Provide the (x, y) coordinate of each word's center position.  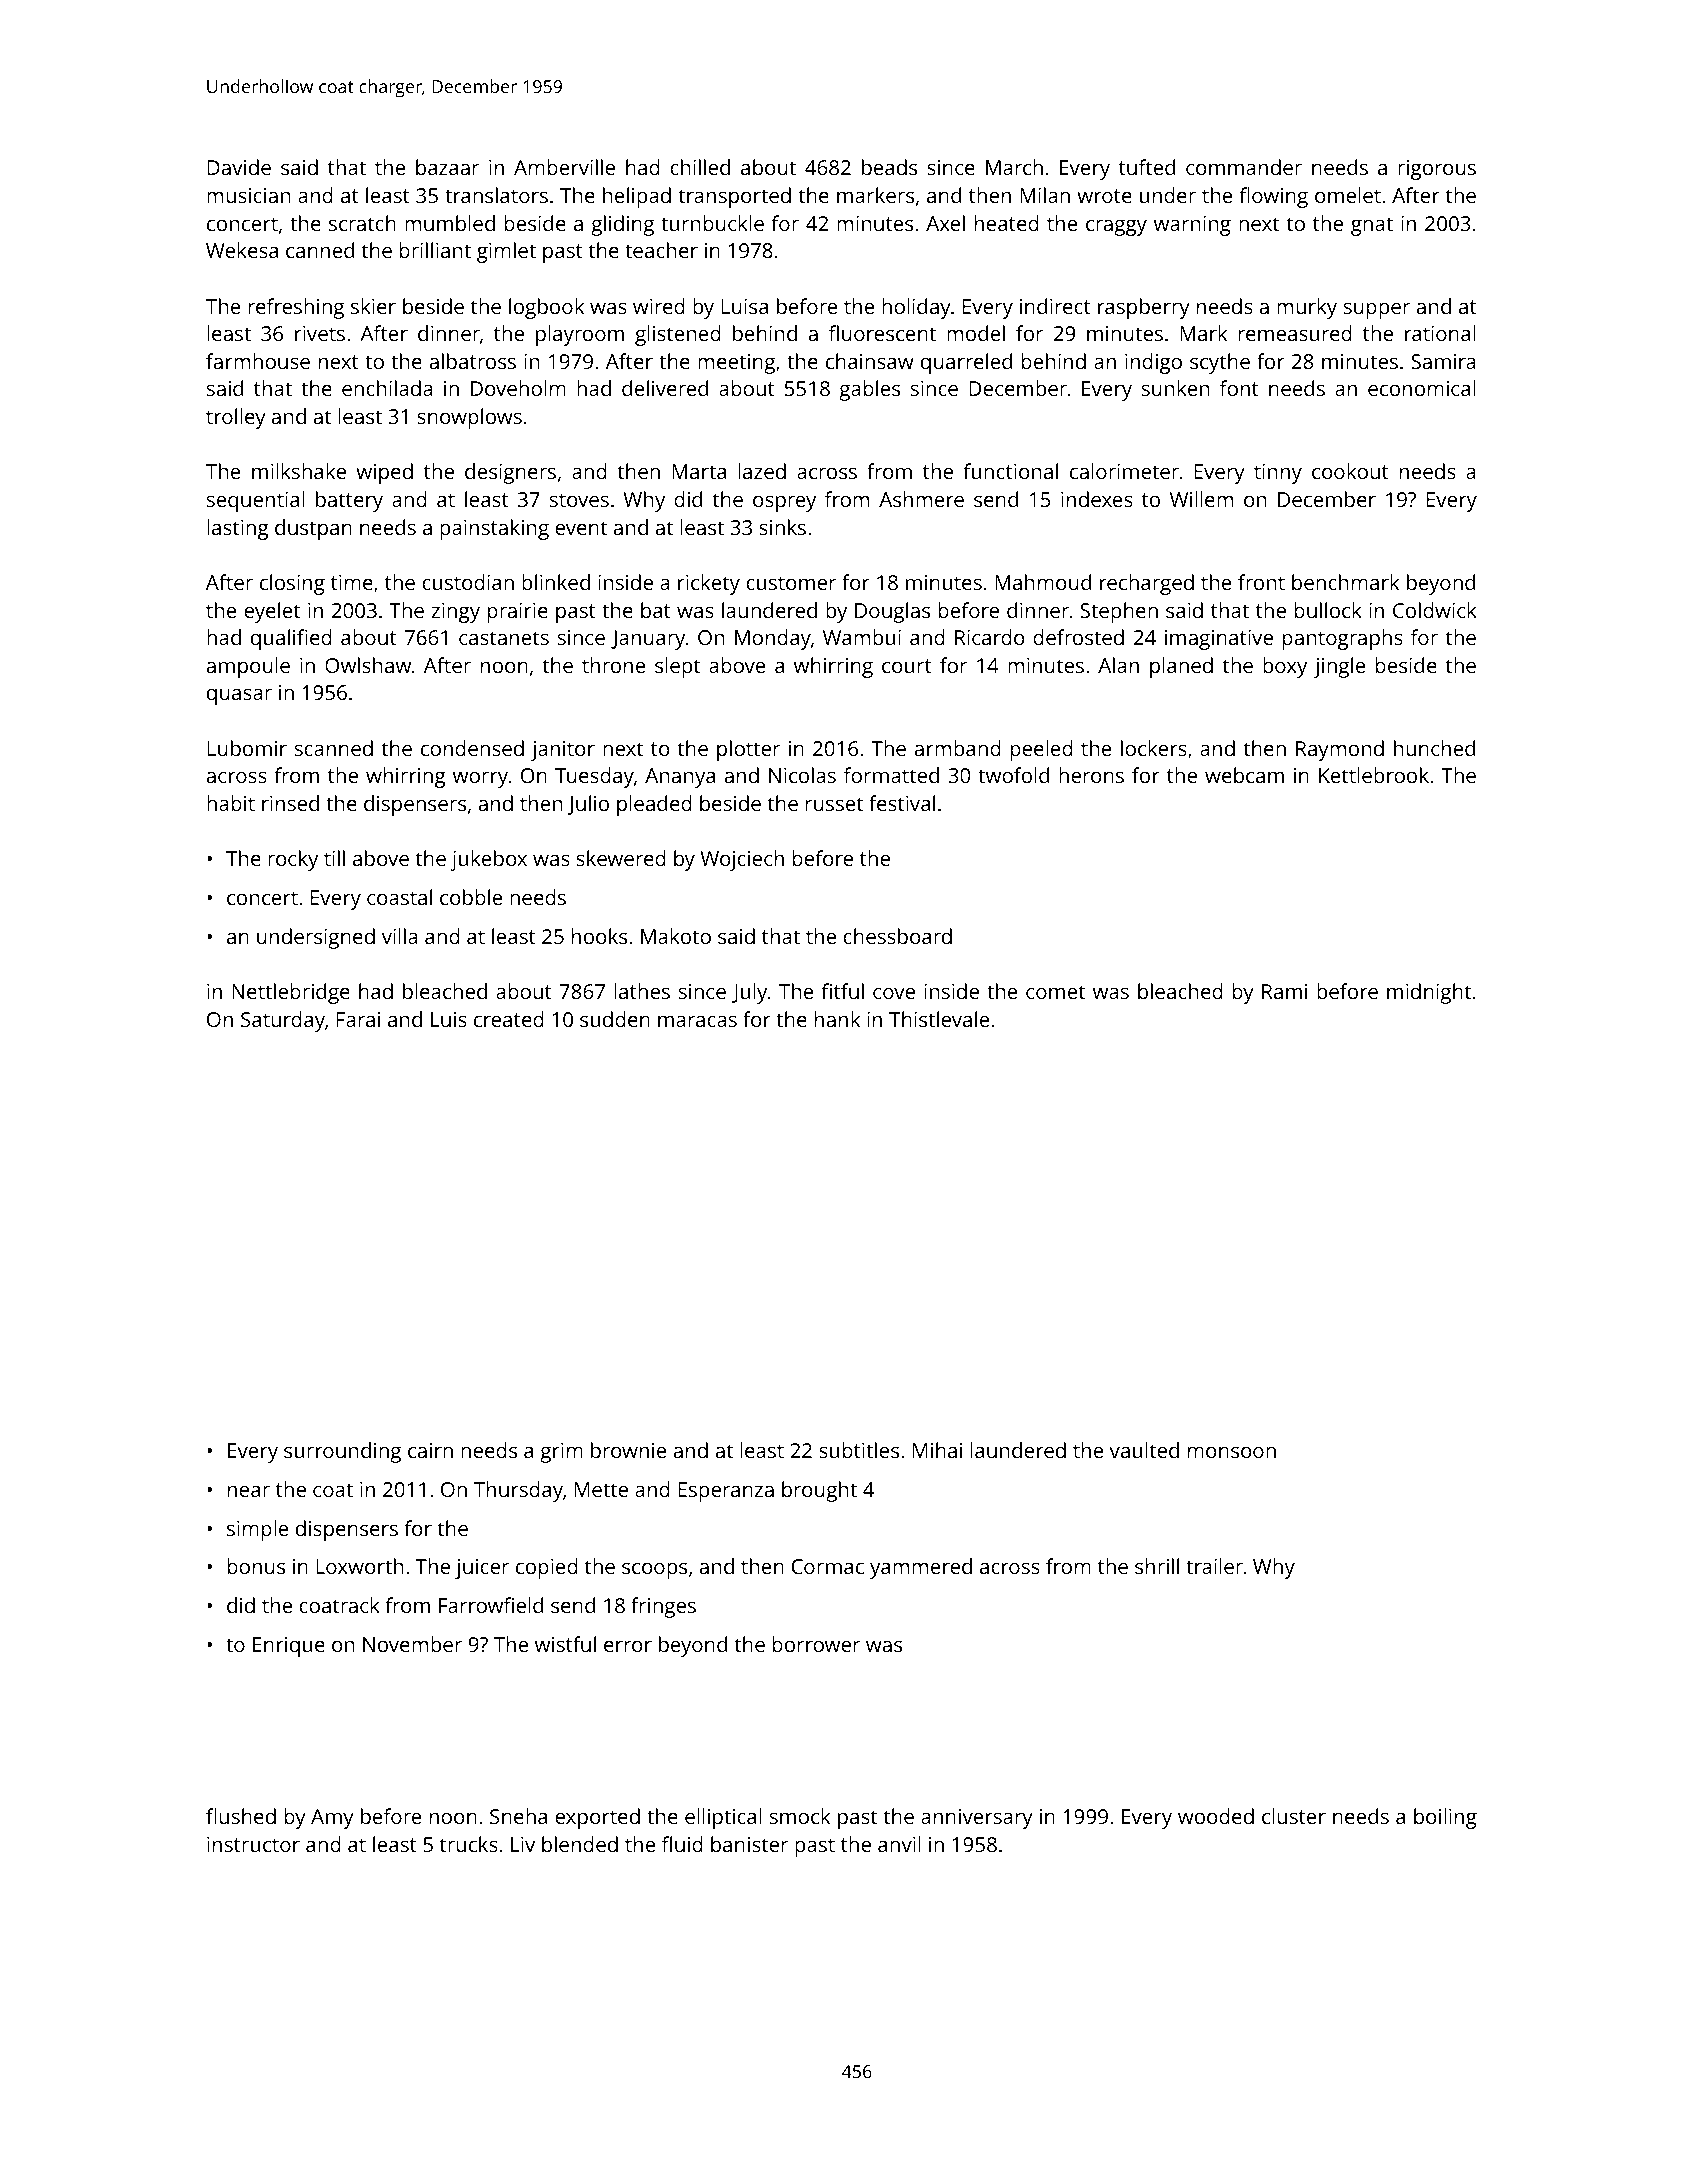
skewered (621, 858)
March (1014, 167)
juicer (482, 1569)
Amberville (564, 167)
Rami (1284, 991)
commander (1244, 167)
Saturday (283, 1021)
